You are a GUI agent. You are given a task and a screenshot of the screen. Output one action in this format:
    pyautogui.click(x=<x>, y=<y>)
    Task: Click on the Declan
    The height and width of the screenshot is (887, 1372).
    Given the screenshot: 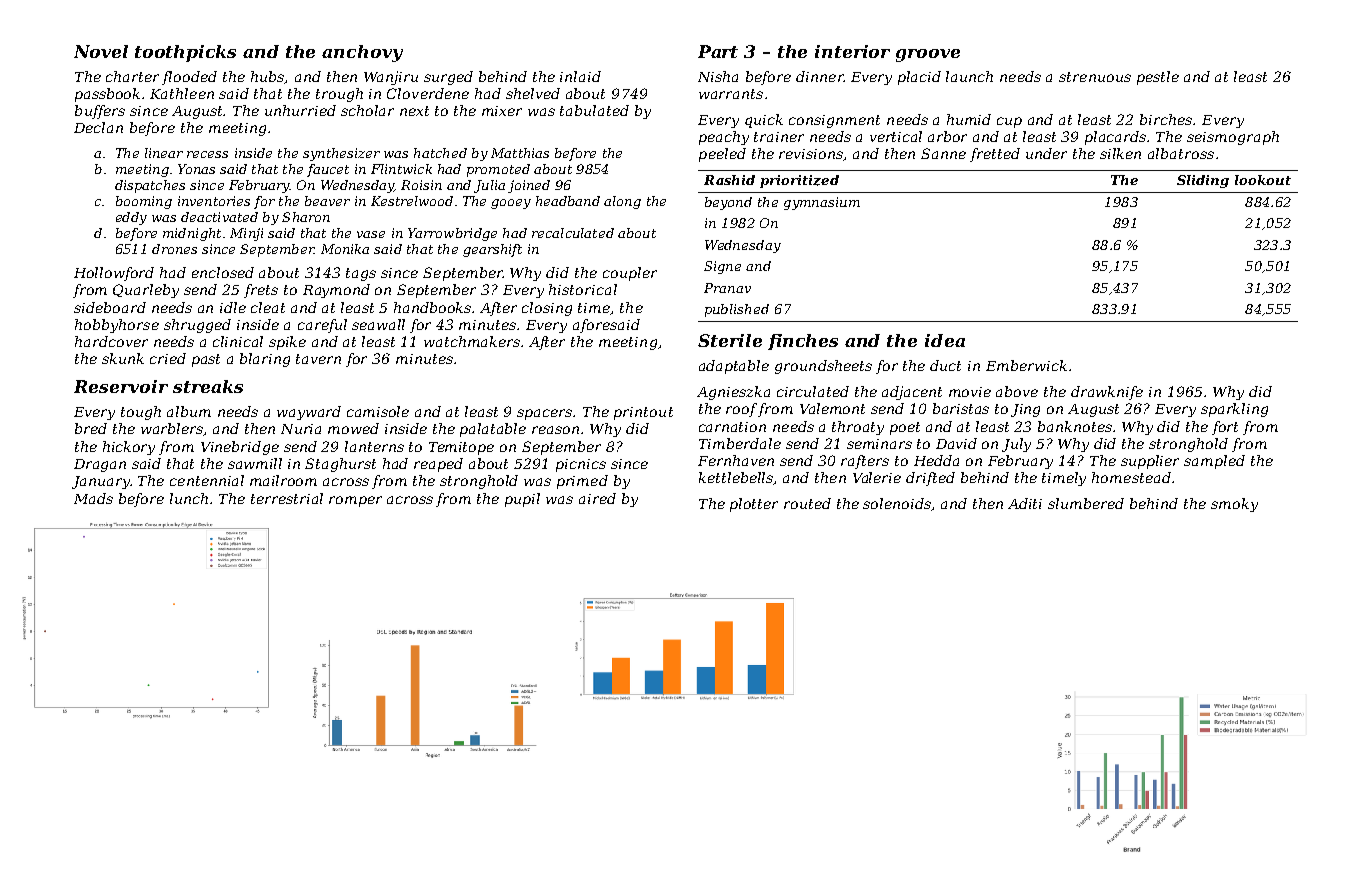 What is the action you would take?
    pyautogui.click(x=98, y=127)
